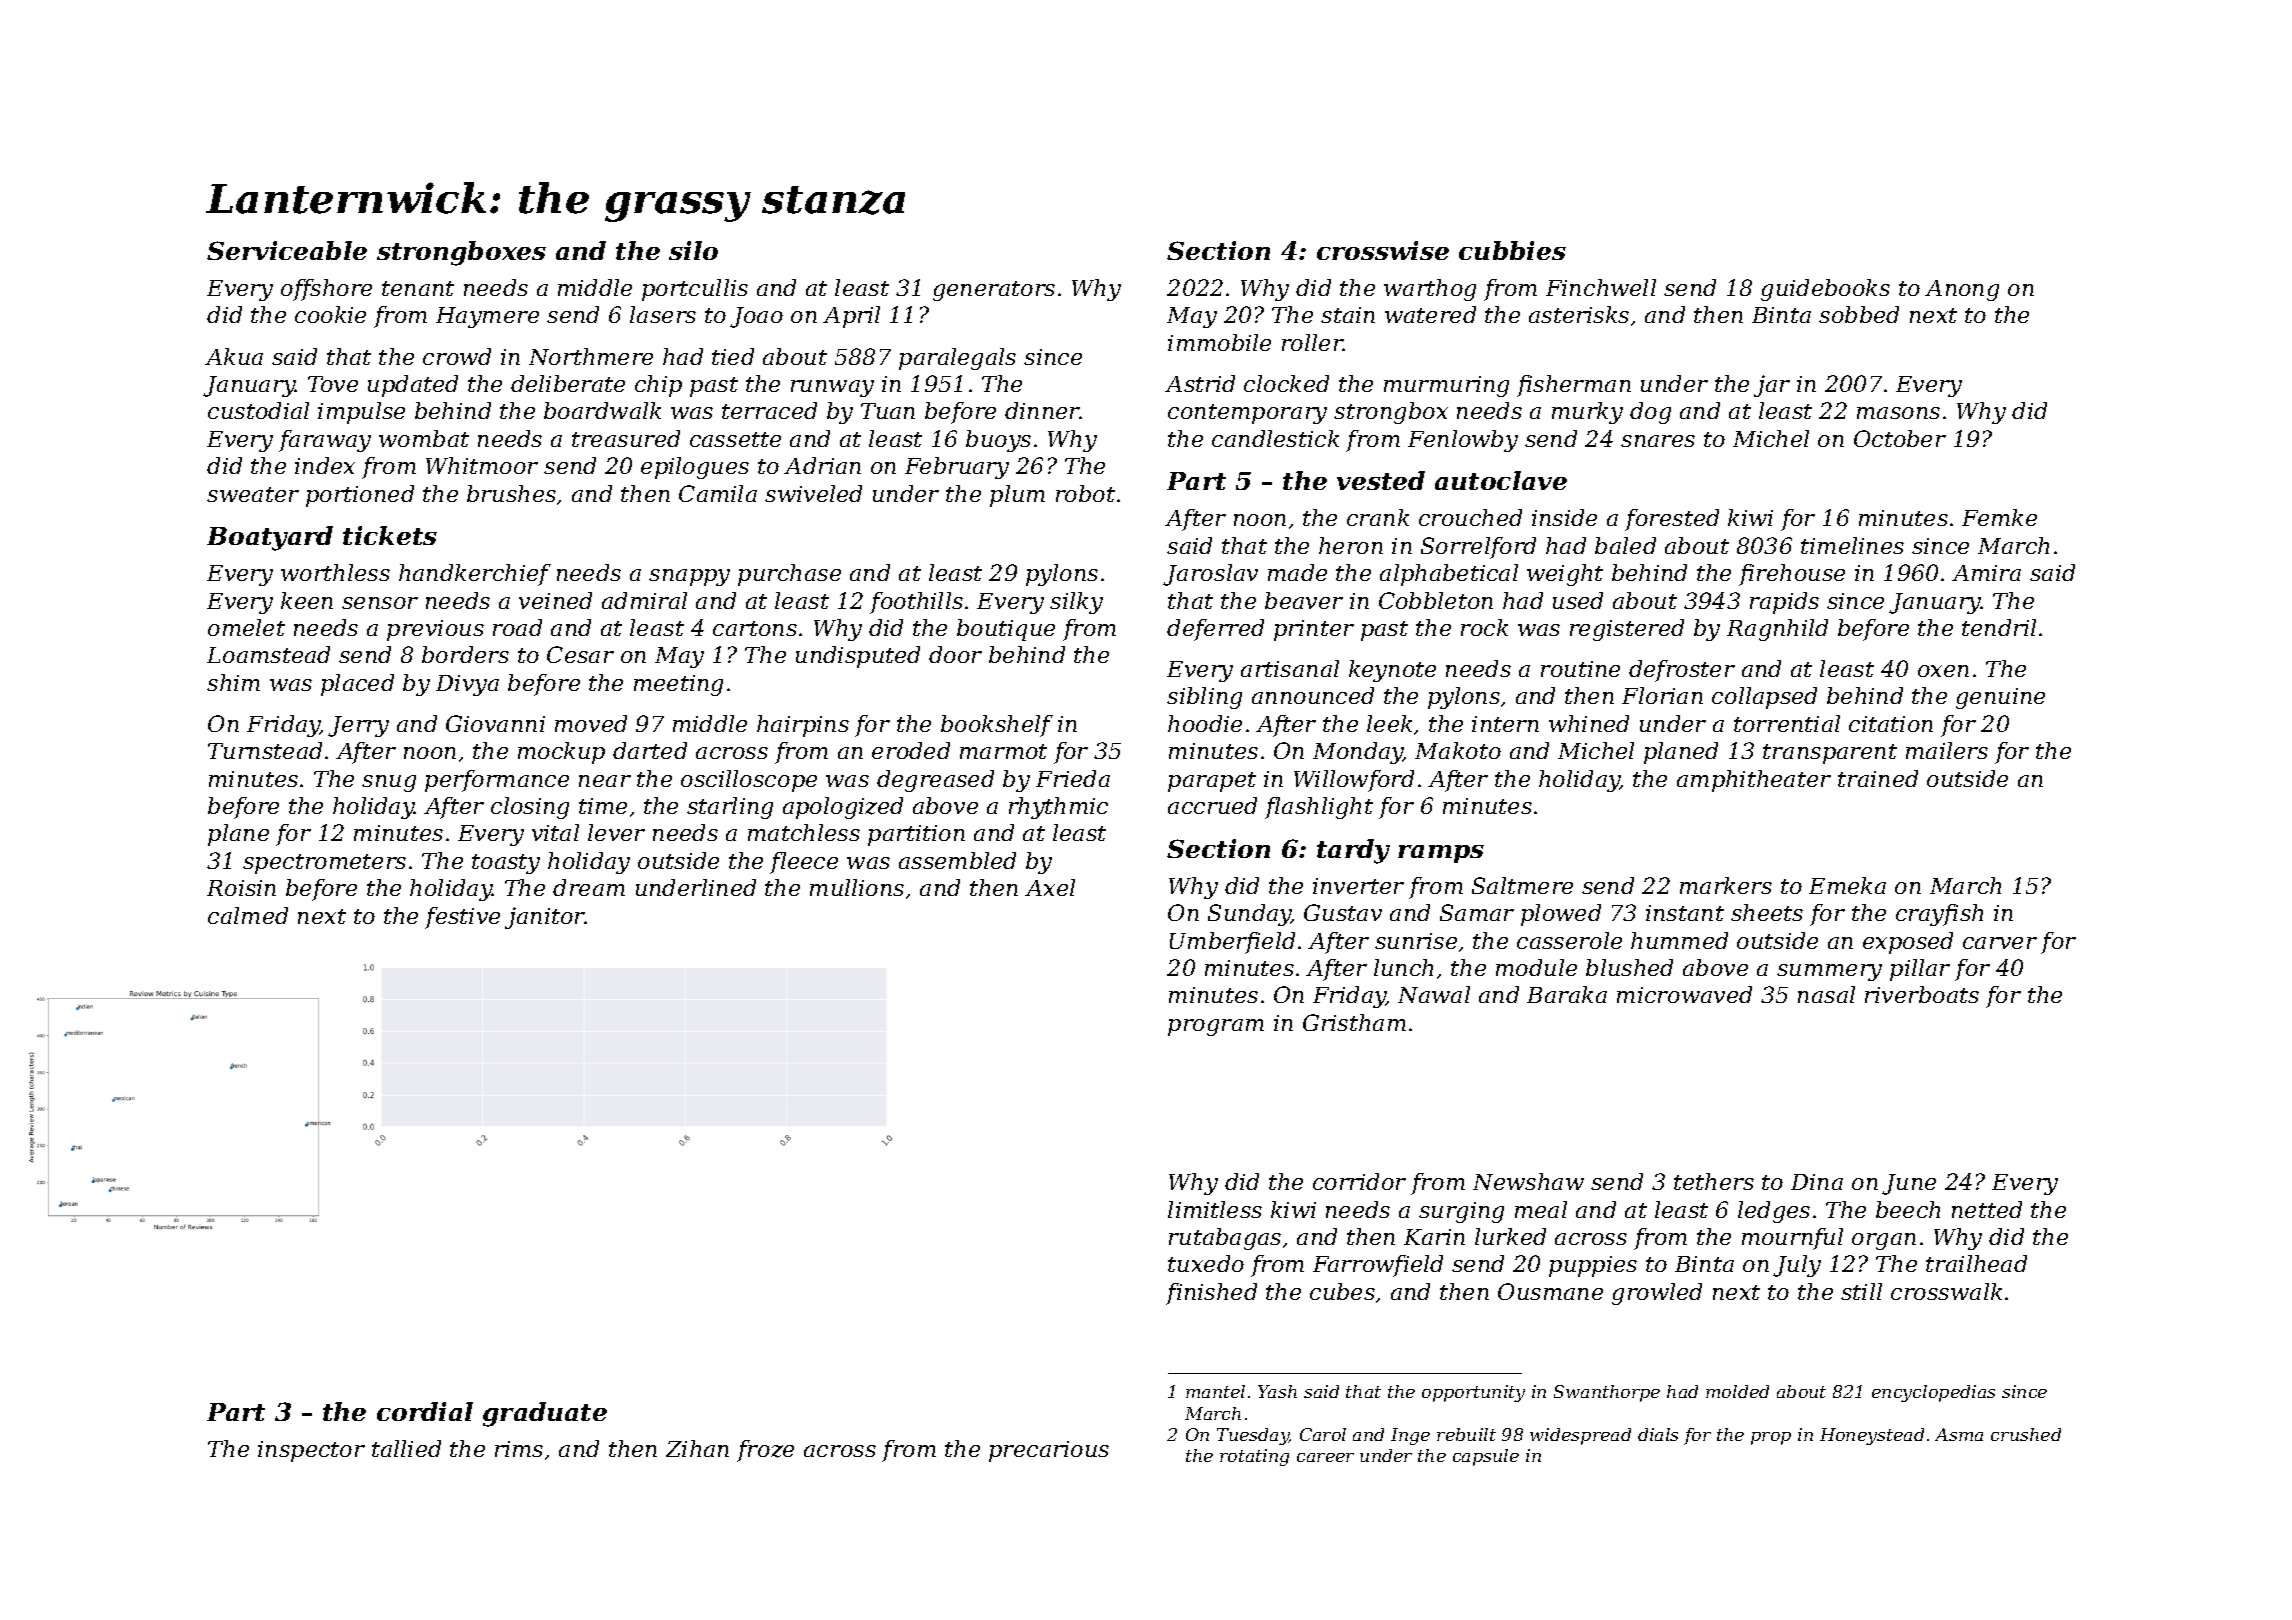 The height and width of the document is (1620, 2292). What do you see at coordinates (697, 1448) in the document?
I see `Zihan` at bounding box center [697, 1448].
